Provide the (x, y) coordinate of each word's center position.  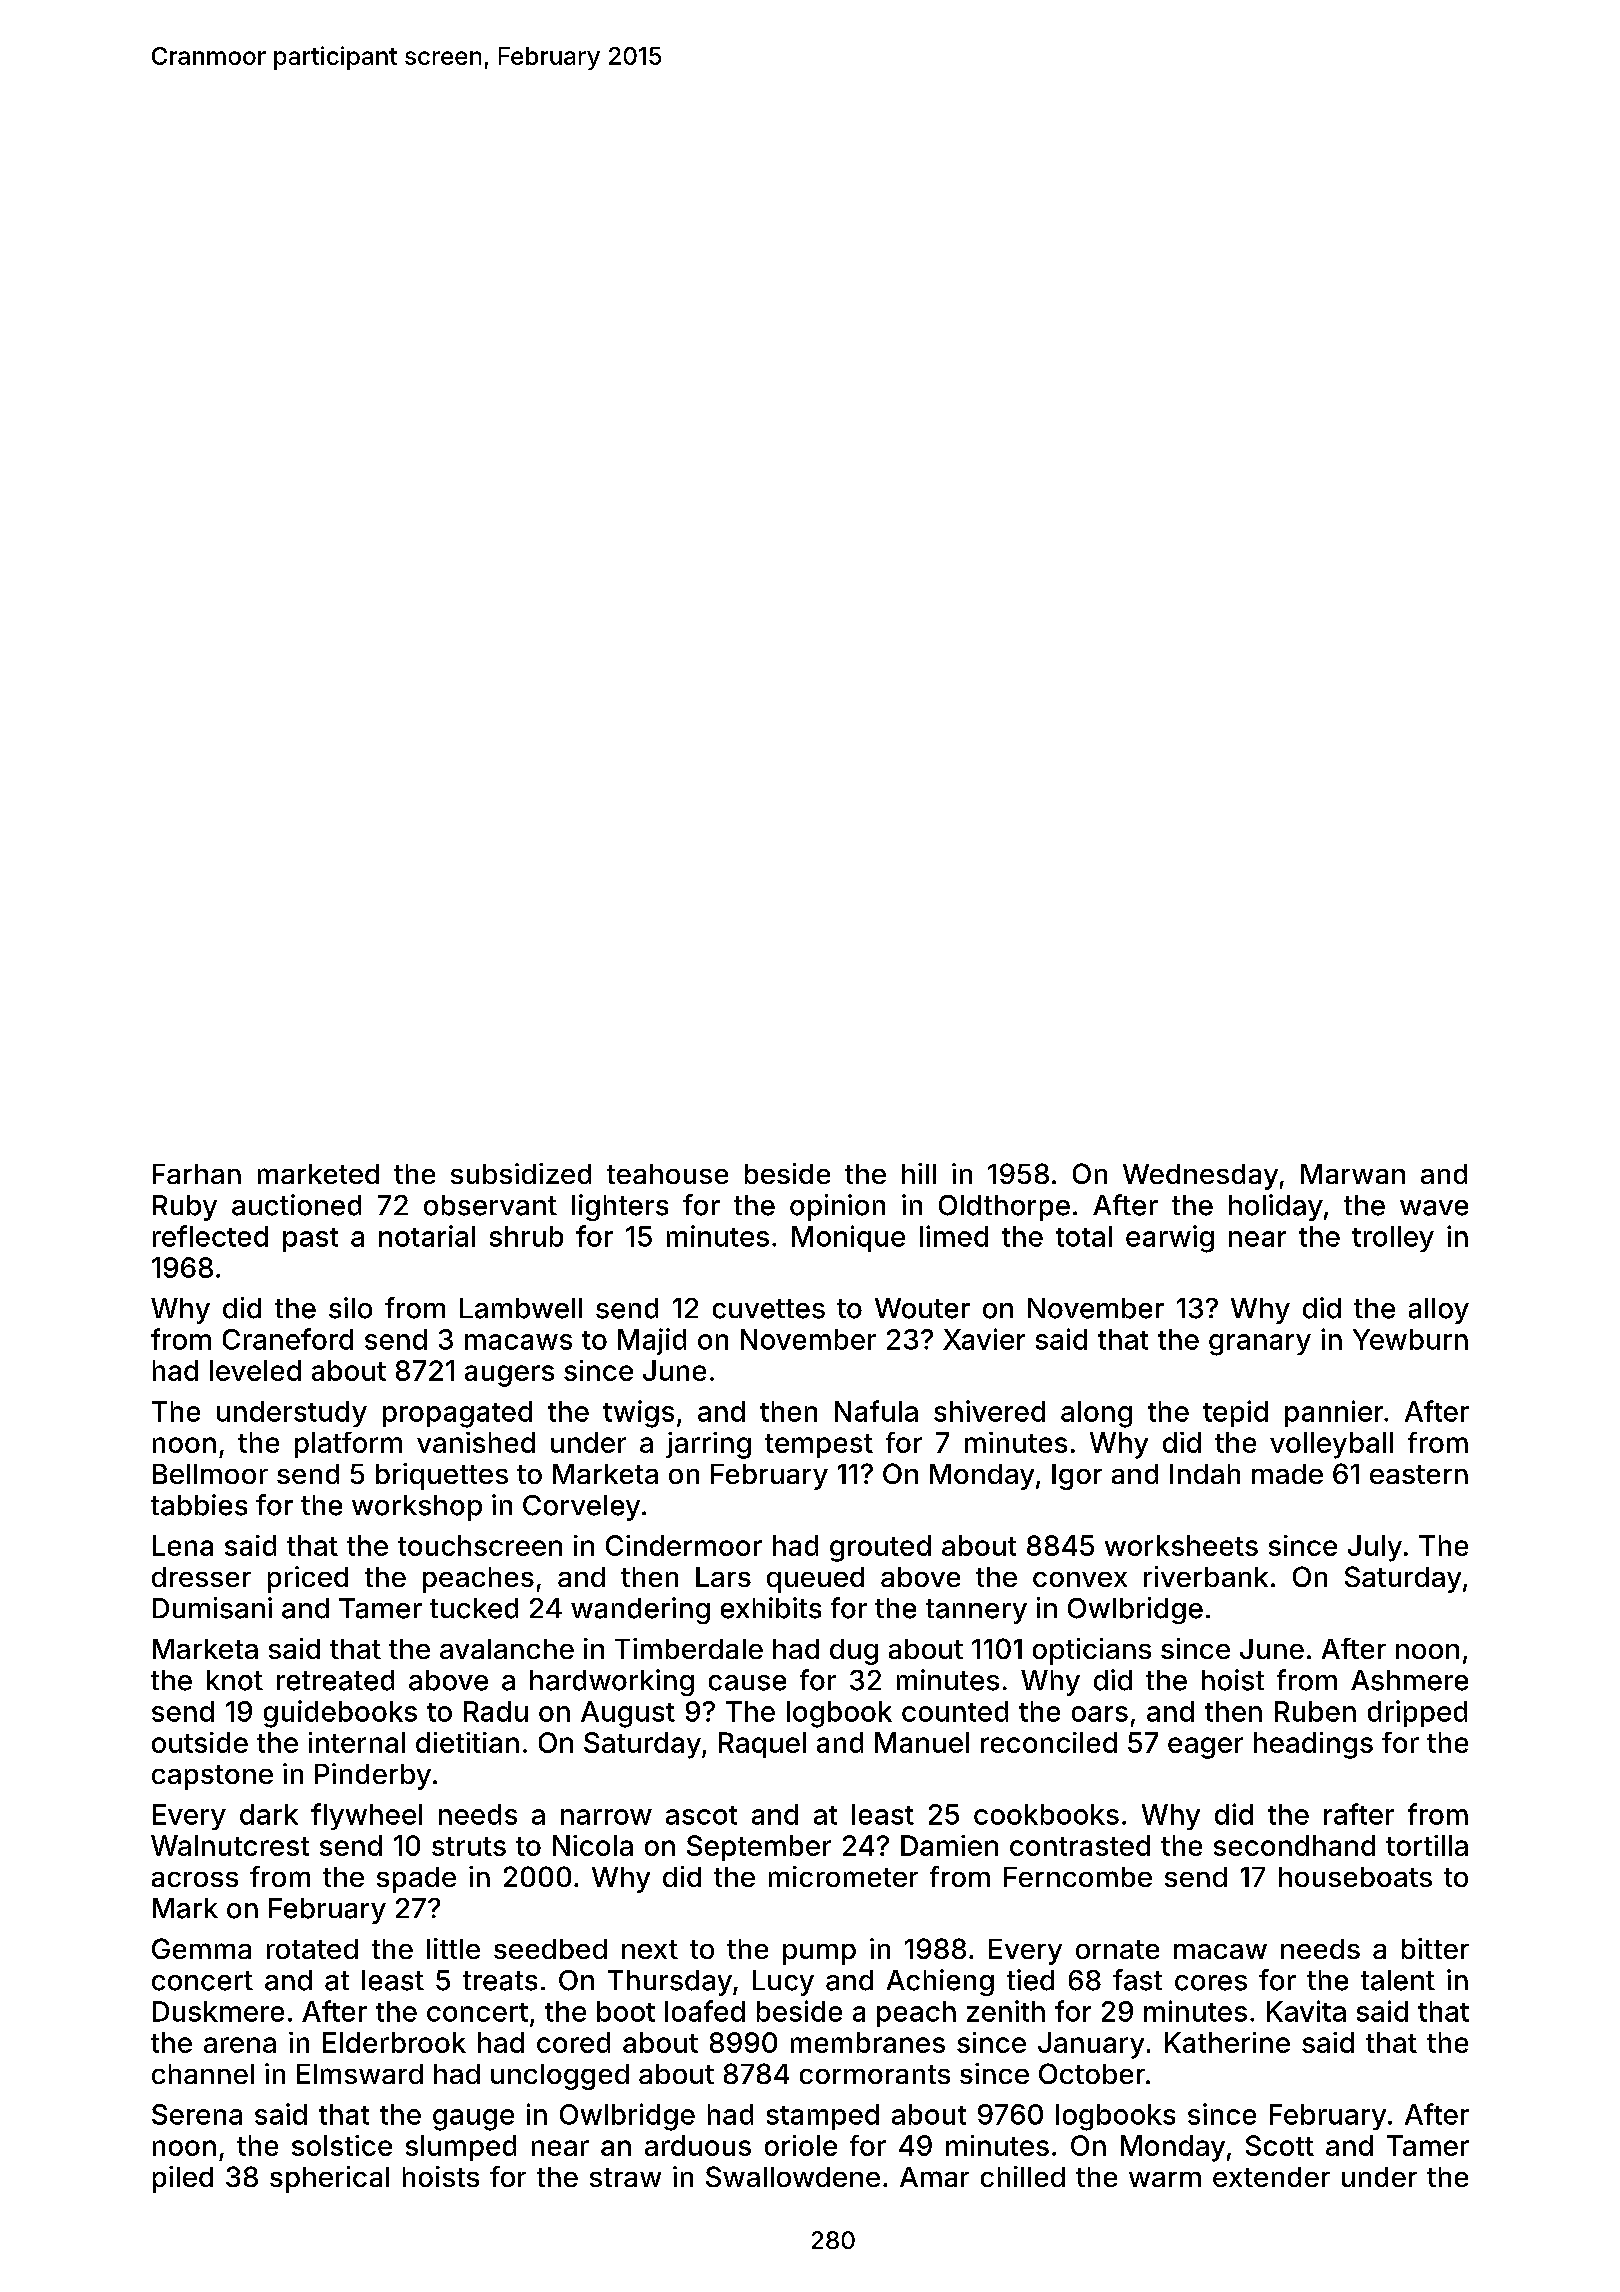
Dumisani (212, 1608)
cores (1211, 1983)
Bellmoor (210, 1474)
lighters (620, 1207)
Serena (197, 2114)
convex (1080, 1579)
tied (1030, 1980)
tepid (1235, 1413)
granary (1260, 1345)
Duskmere (218, 2011)
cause (747, 1683)
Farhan (197, 1174)
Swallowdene (793, 2176)
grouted (880, 1548)
